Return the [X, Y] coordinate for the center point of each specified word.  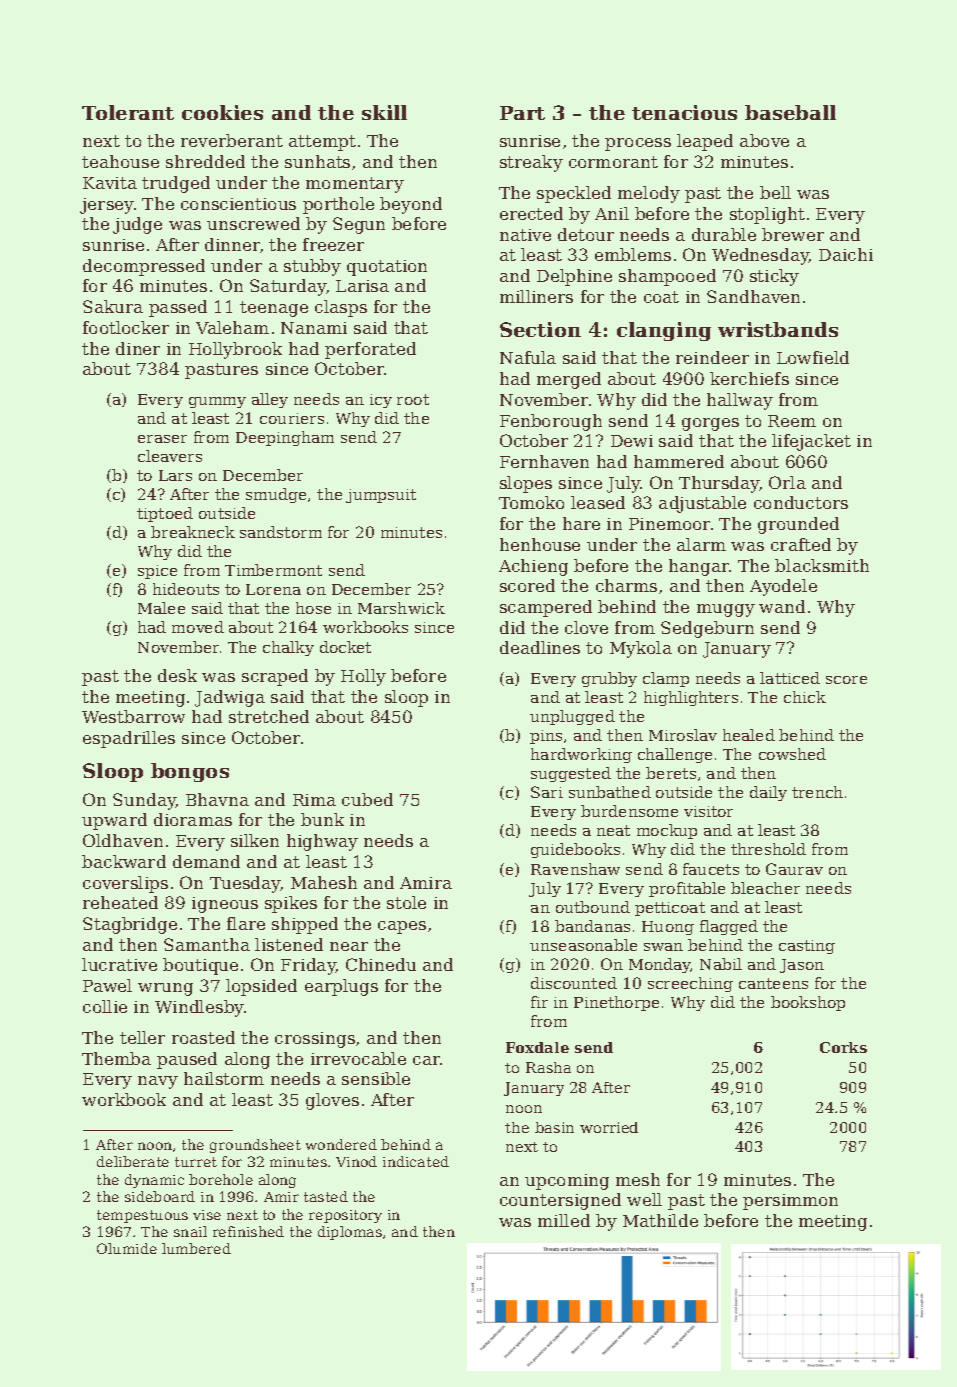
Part [522, 113]
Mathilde [660, 1220]
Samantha [207, 944]
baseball [790, 112]
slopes [526, 484]
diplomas [350, 1233]
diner [138, 348]
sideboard [160, 1196]
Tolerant [128, 112]
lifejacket [811, 442]
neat [613, 830]
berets [671, 773]
